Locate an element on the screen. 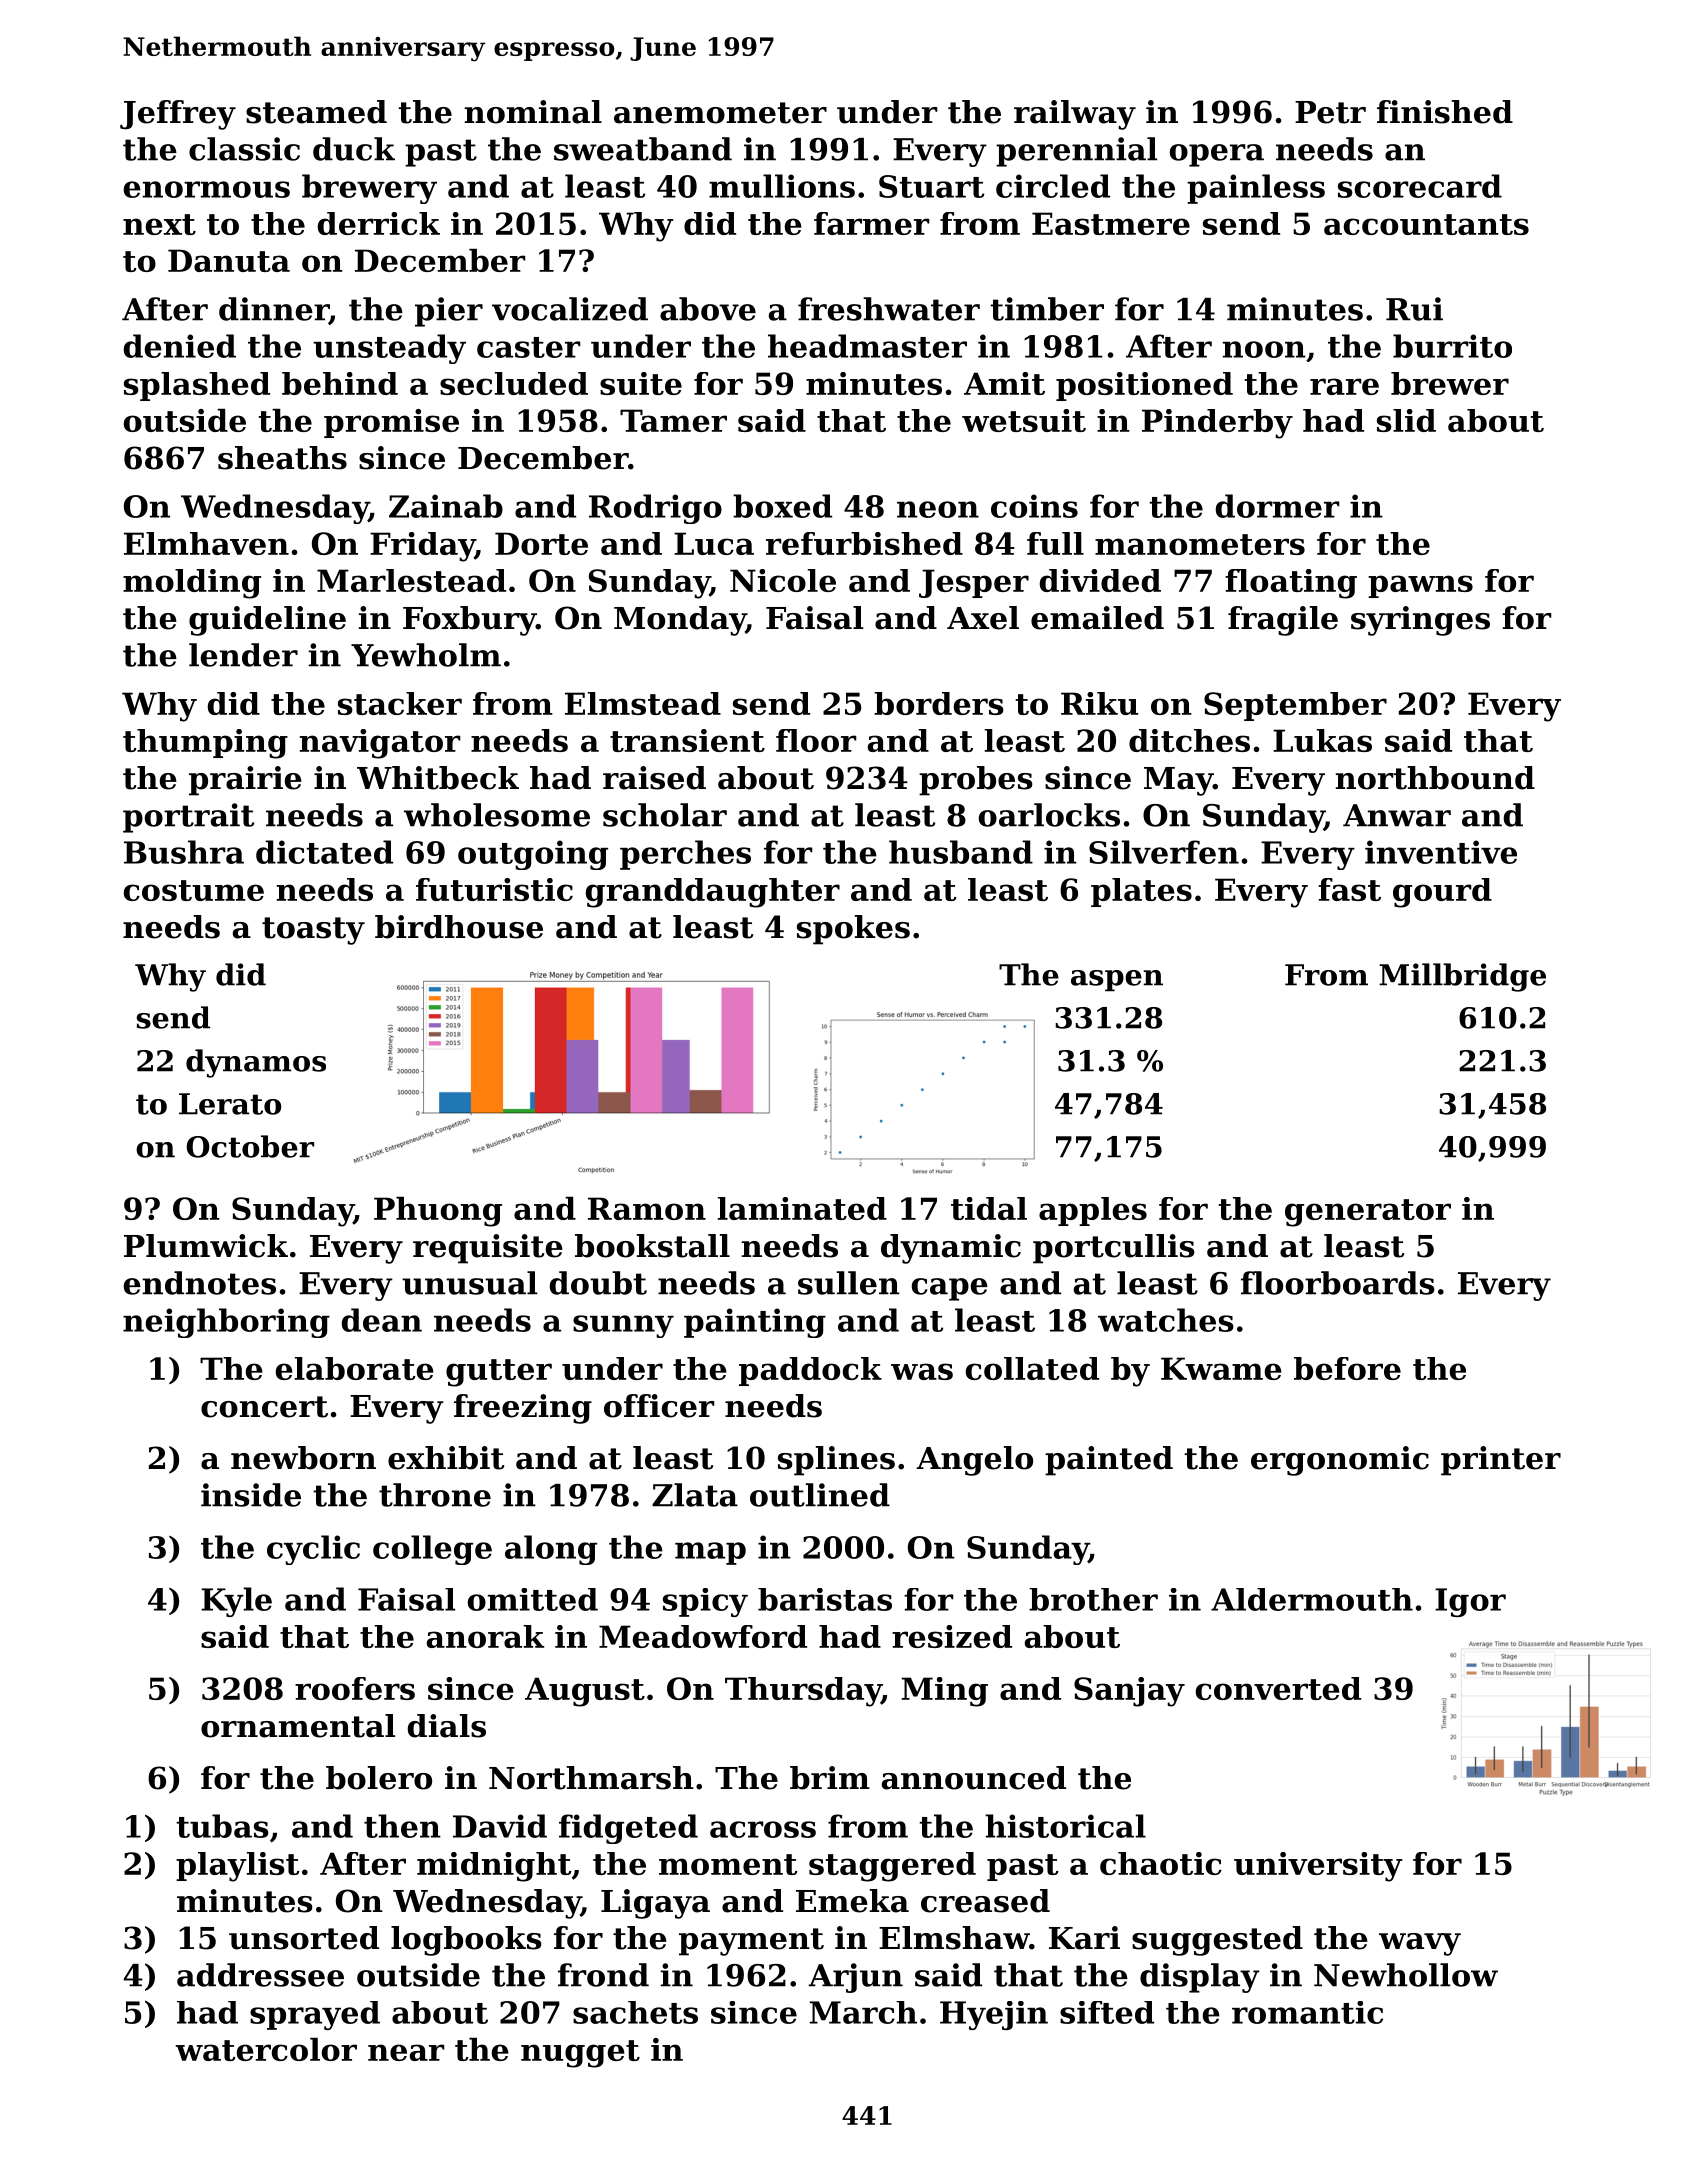 Image resolution: width=1683 pixels, height=2178 pixels. gourd is located at coordinates (1442, 893).
